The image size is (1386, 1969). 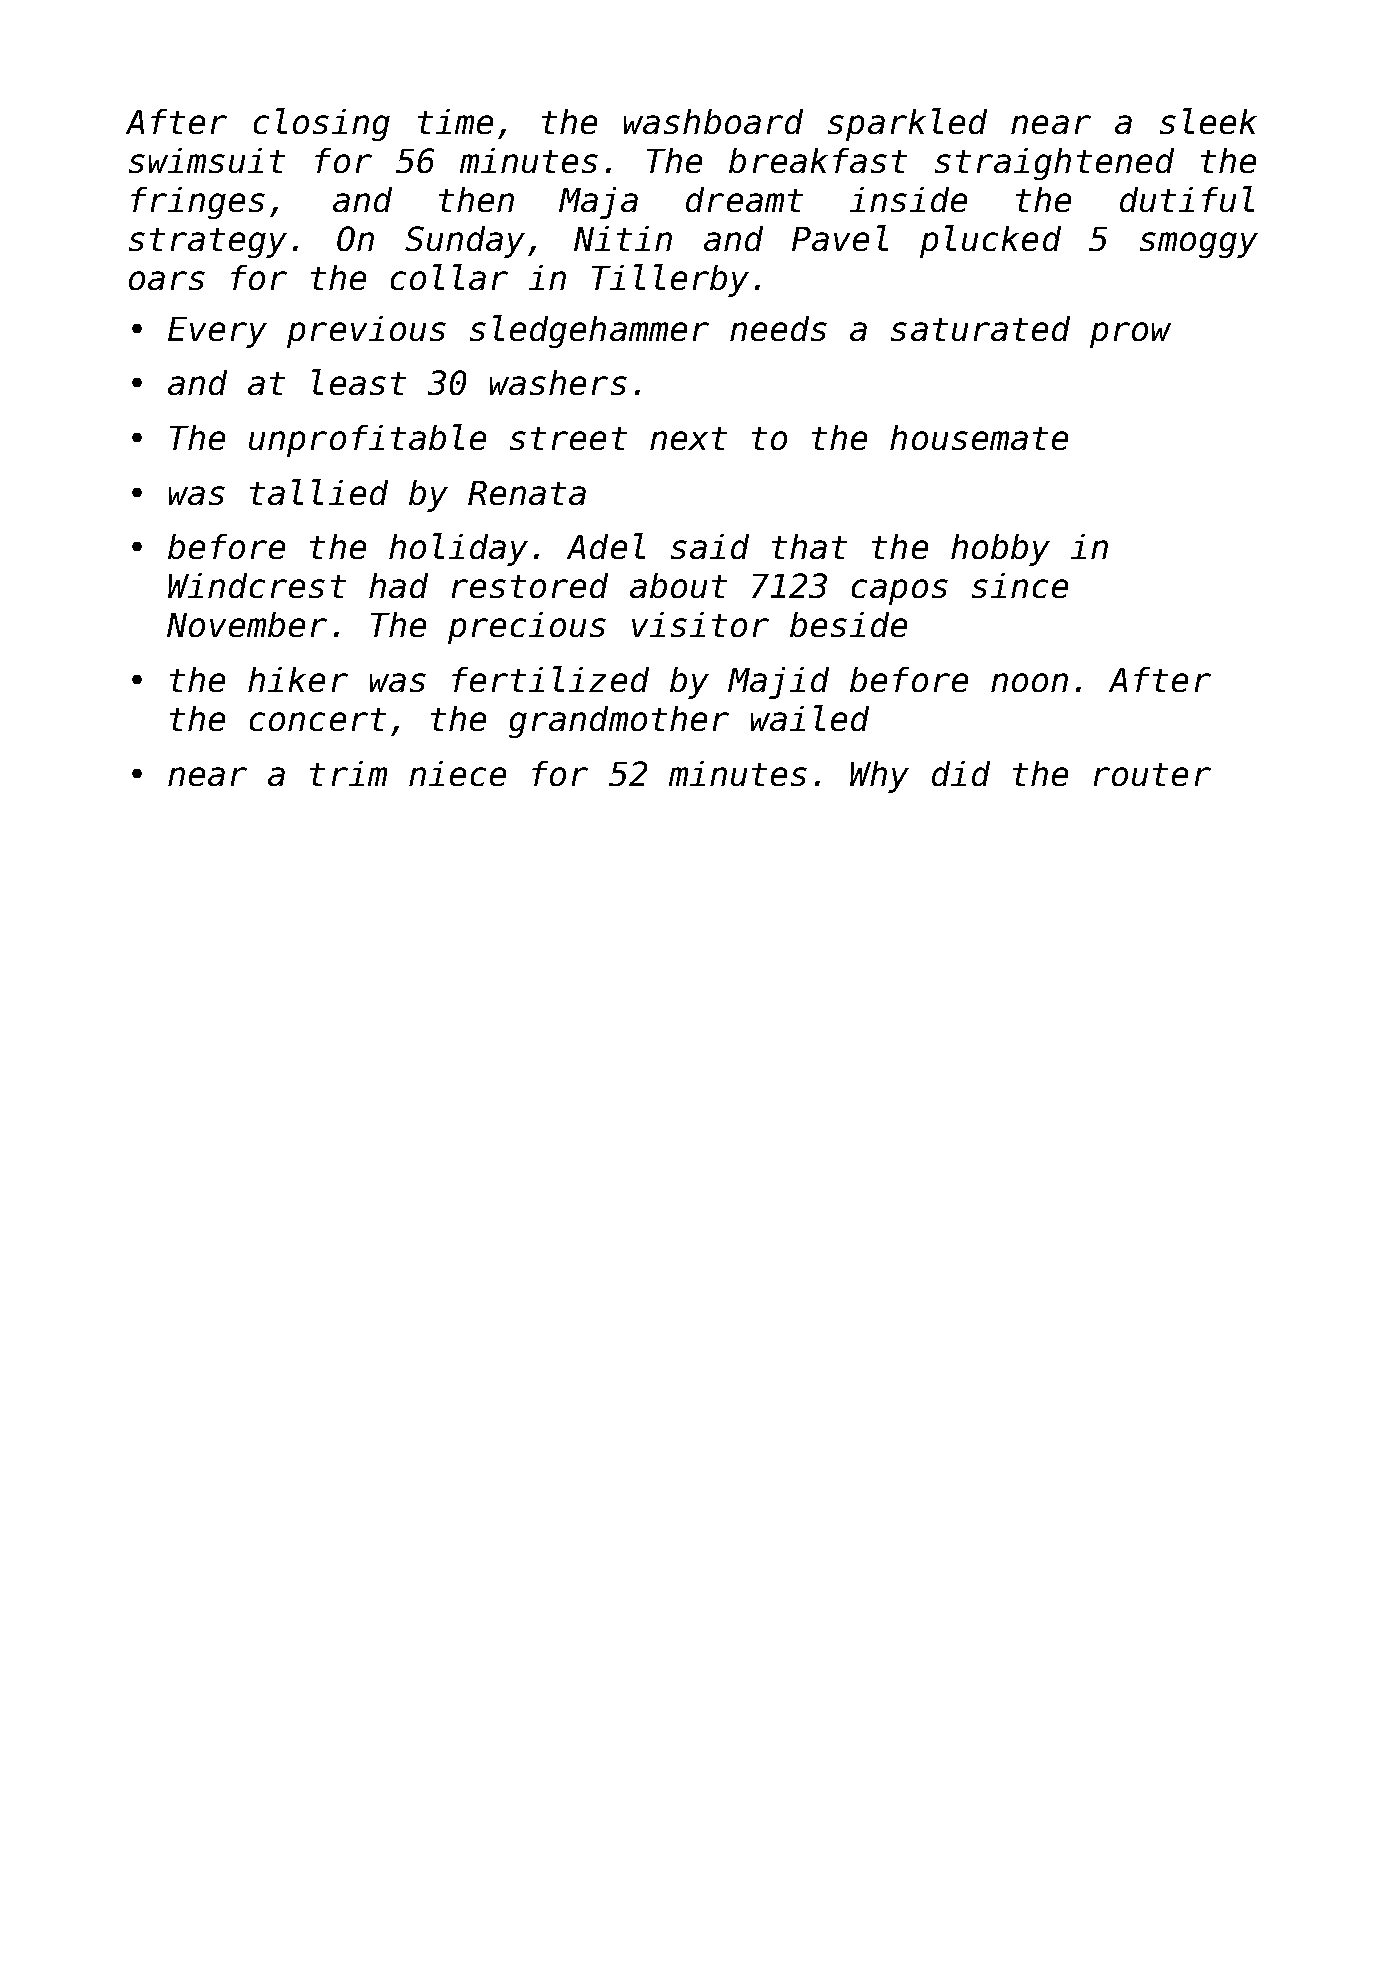 I want to click on dutiful, so click(x=1187, y=199).
